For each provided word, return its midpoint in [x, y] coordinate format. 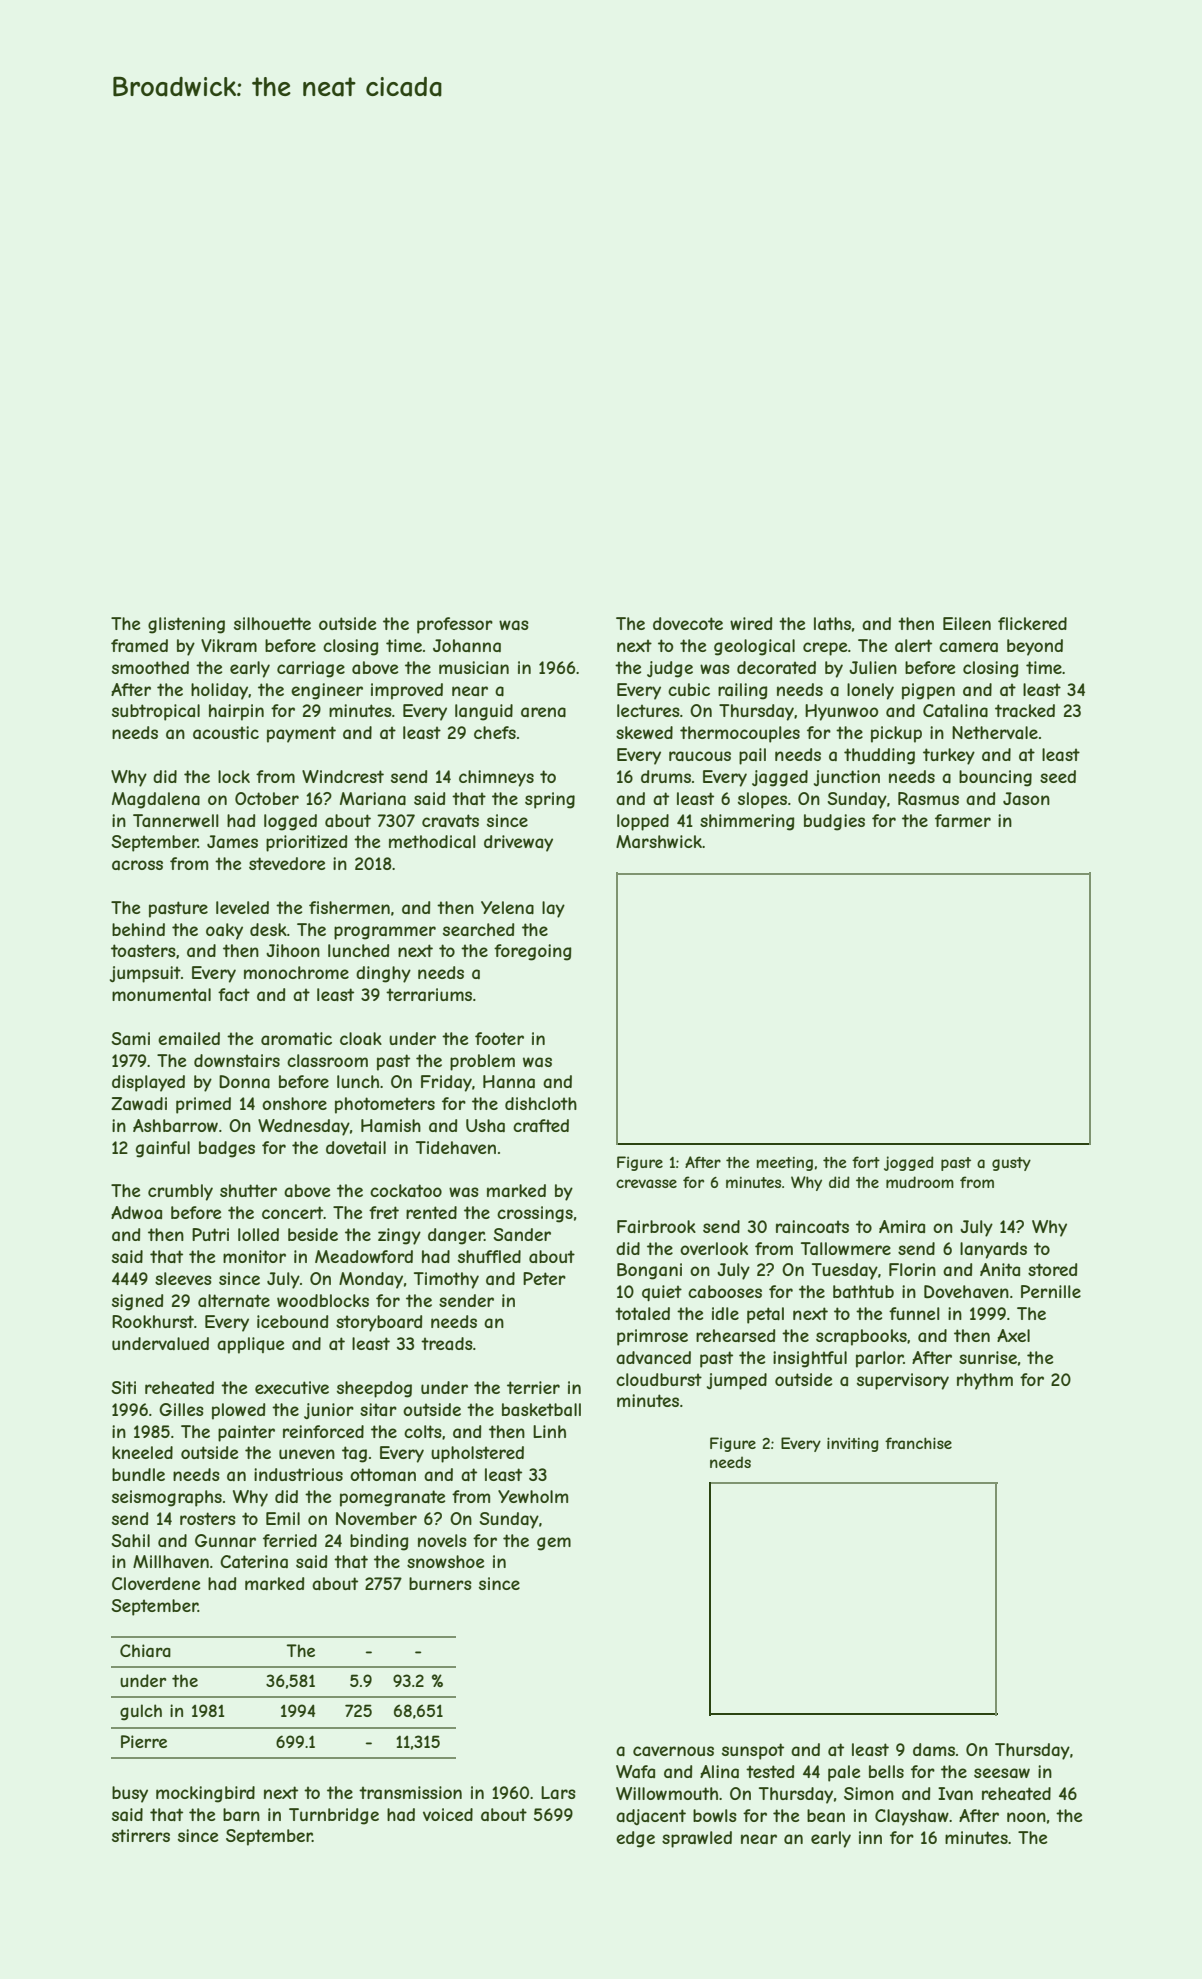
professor [455, 625]
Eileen [967, 623]
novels [442, 1540]
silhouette [272, 623]
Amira [902, 1226]
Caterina [254, 1561]
